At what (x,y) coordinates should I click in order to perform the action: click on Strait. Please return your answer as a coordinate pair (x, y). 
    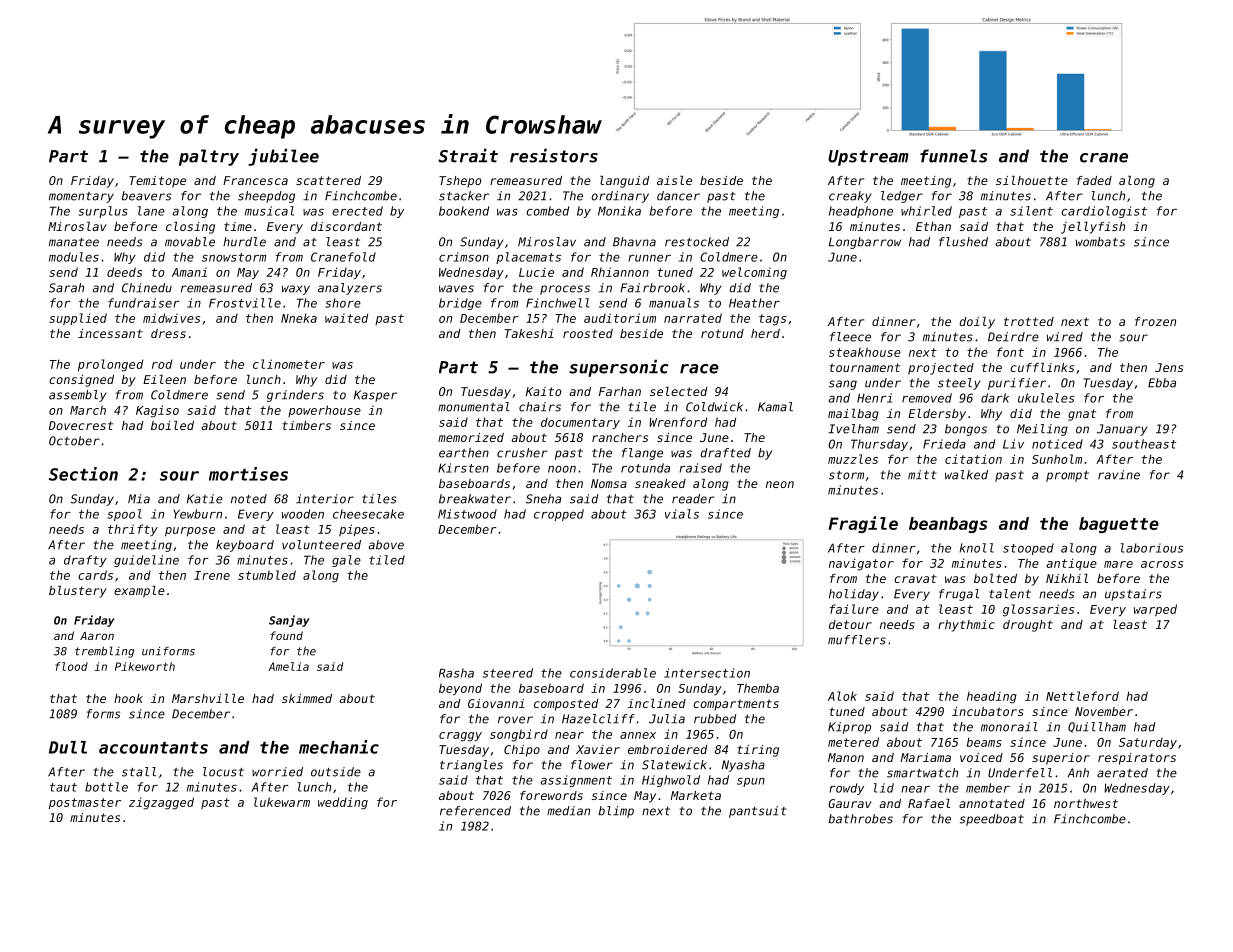
    Looking at the image, I should click on (468, 155).
